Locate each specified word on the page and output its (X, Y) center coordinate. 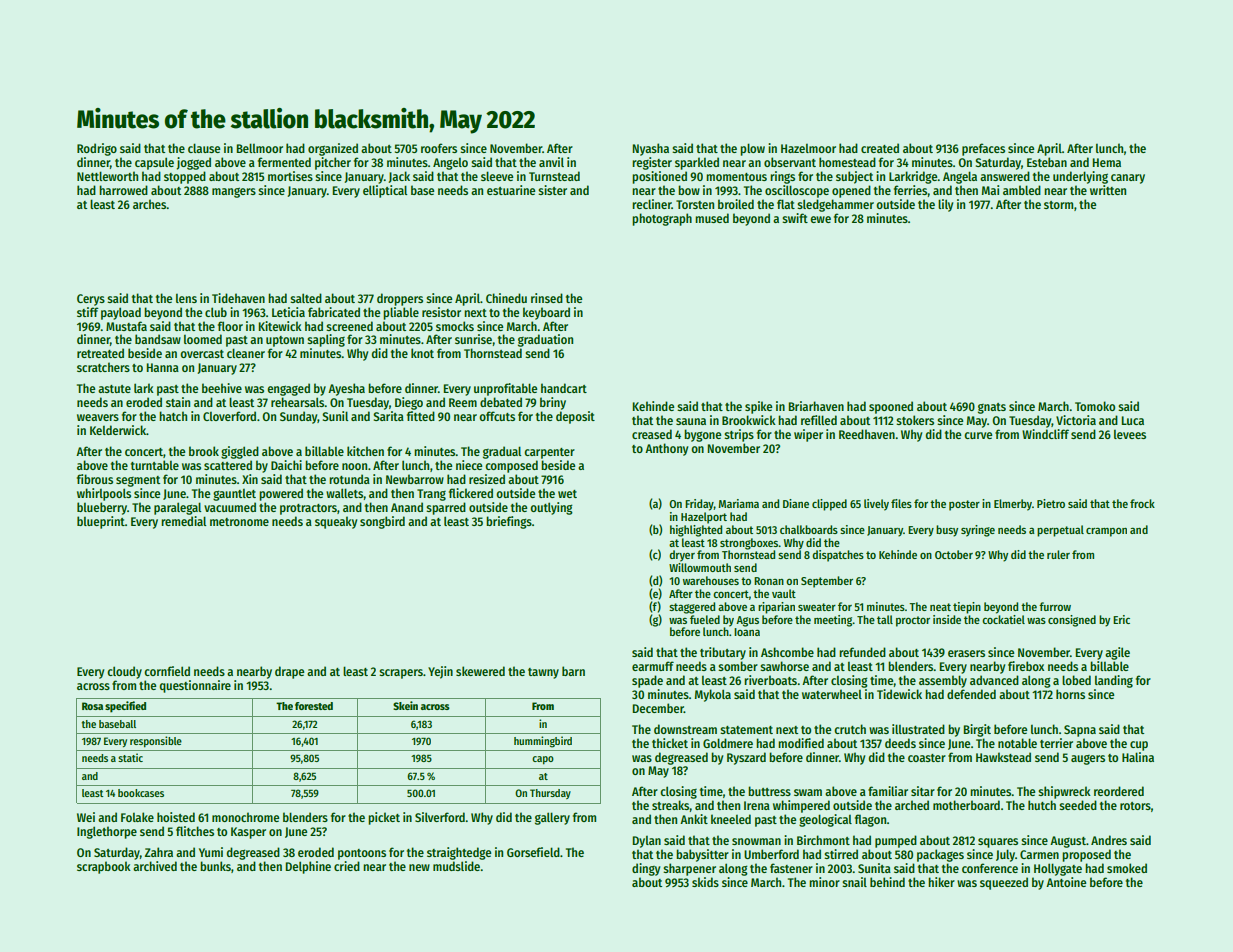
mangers (234, 192)
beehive (222, 388)
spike (758, 407)
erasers (966, 653)
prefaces (983, 149)
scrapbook (104, 867)
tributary (723, 653)
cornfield (167, 671)
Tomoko (1095, 406)
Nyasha (650, 149)
